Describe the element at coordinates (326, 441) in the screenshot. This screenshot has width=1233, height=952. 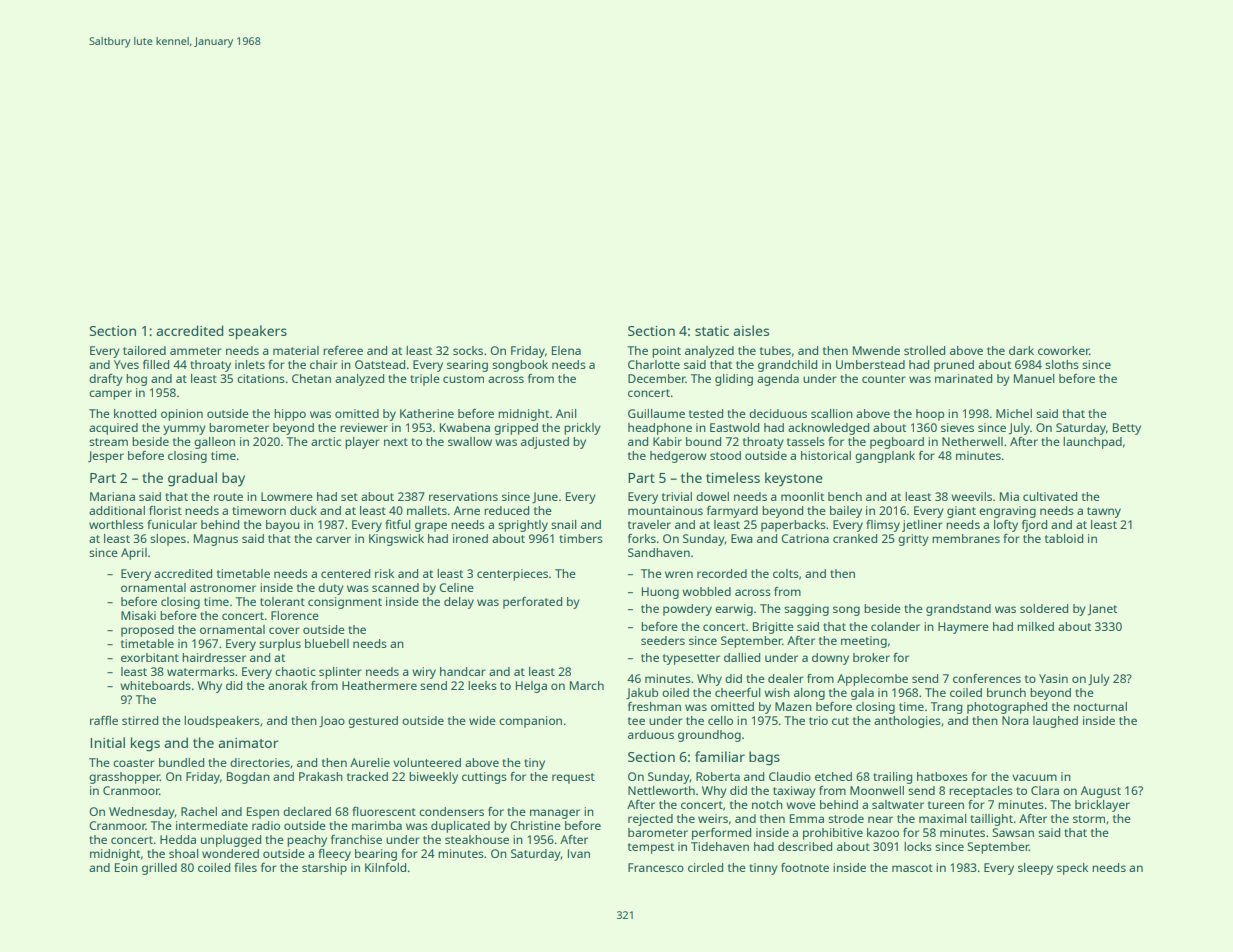
I see `arctic` at that location.
